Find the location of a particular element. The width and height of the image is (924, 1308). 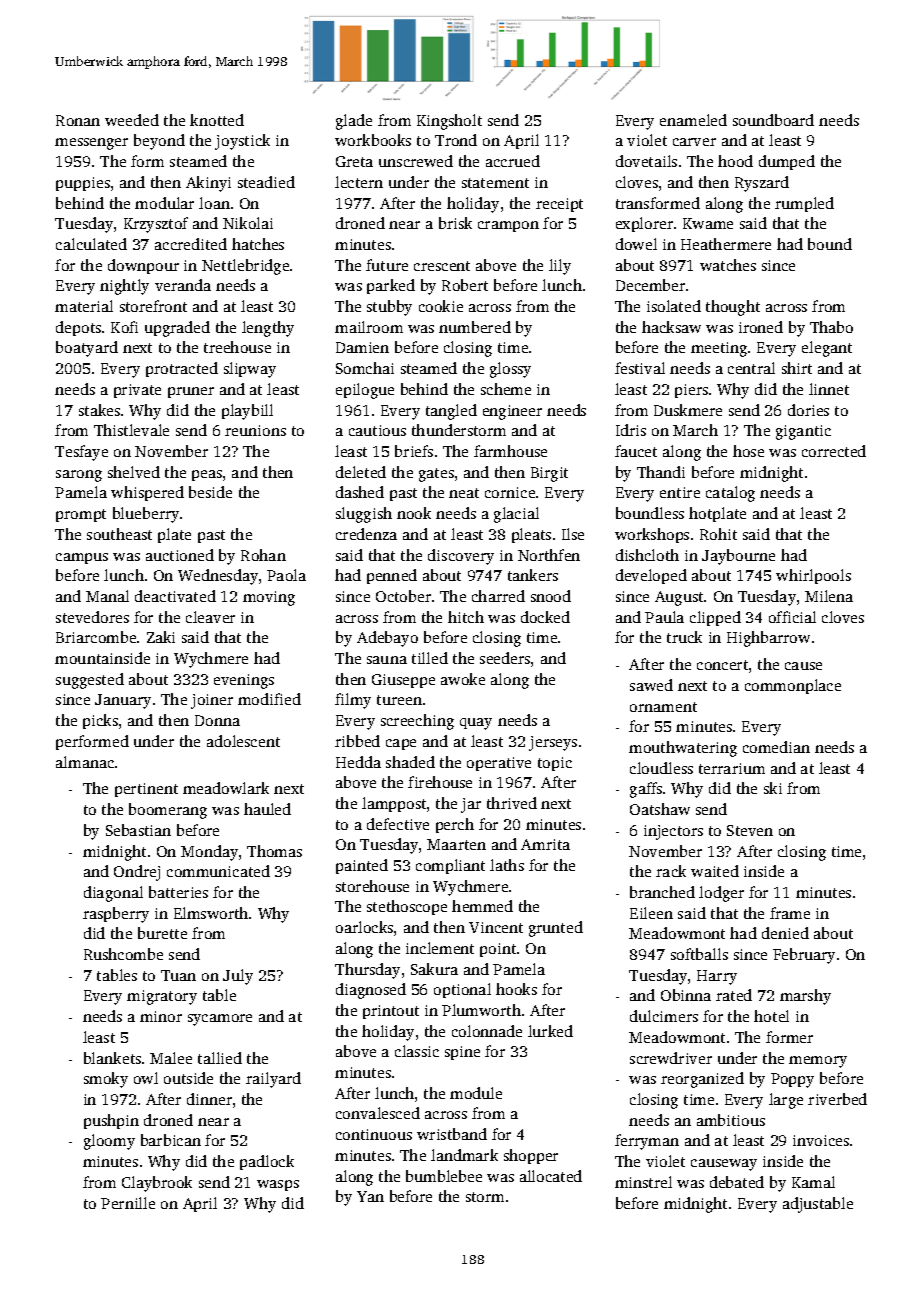

joystick is located at coordinates (242, 142).
